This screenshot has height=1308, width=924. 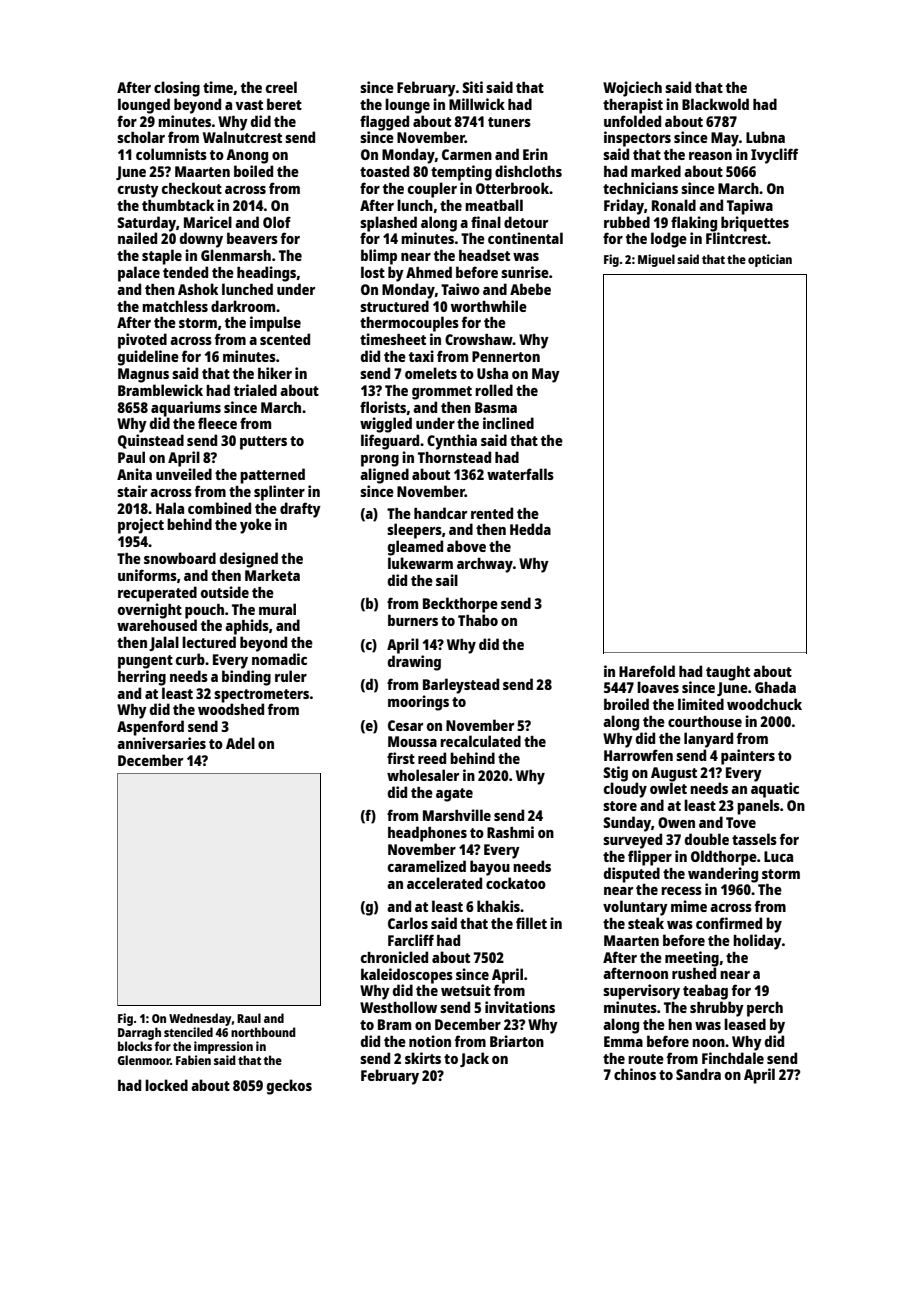 I want to click on drawing, so click(x=414, y=663).
